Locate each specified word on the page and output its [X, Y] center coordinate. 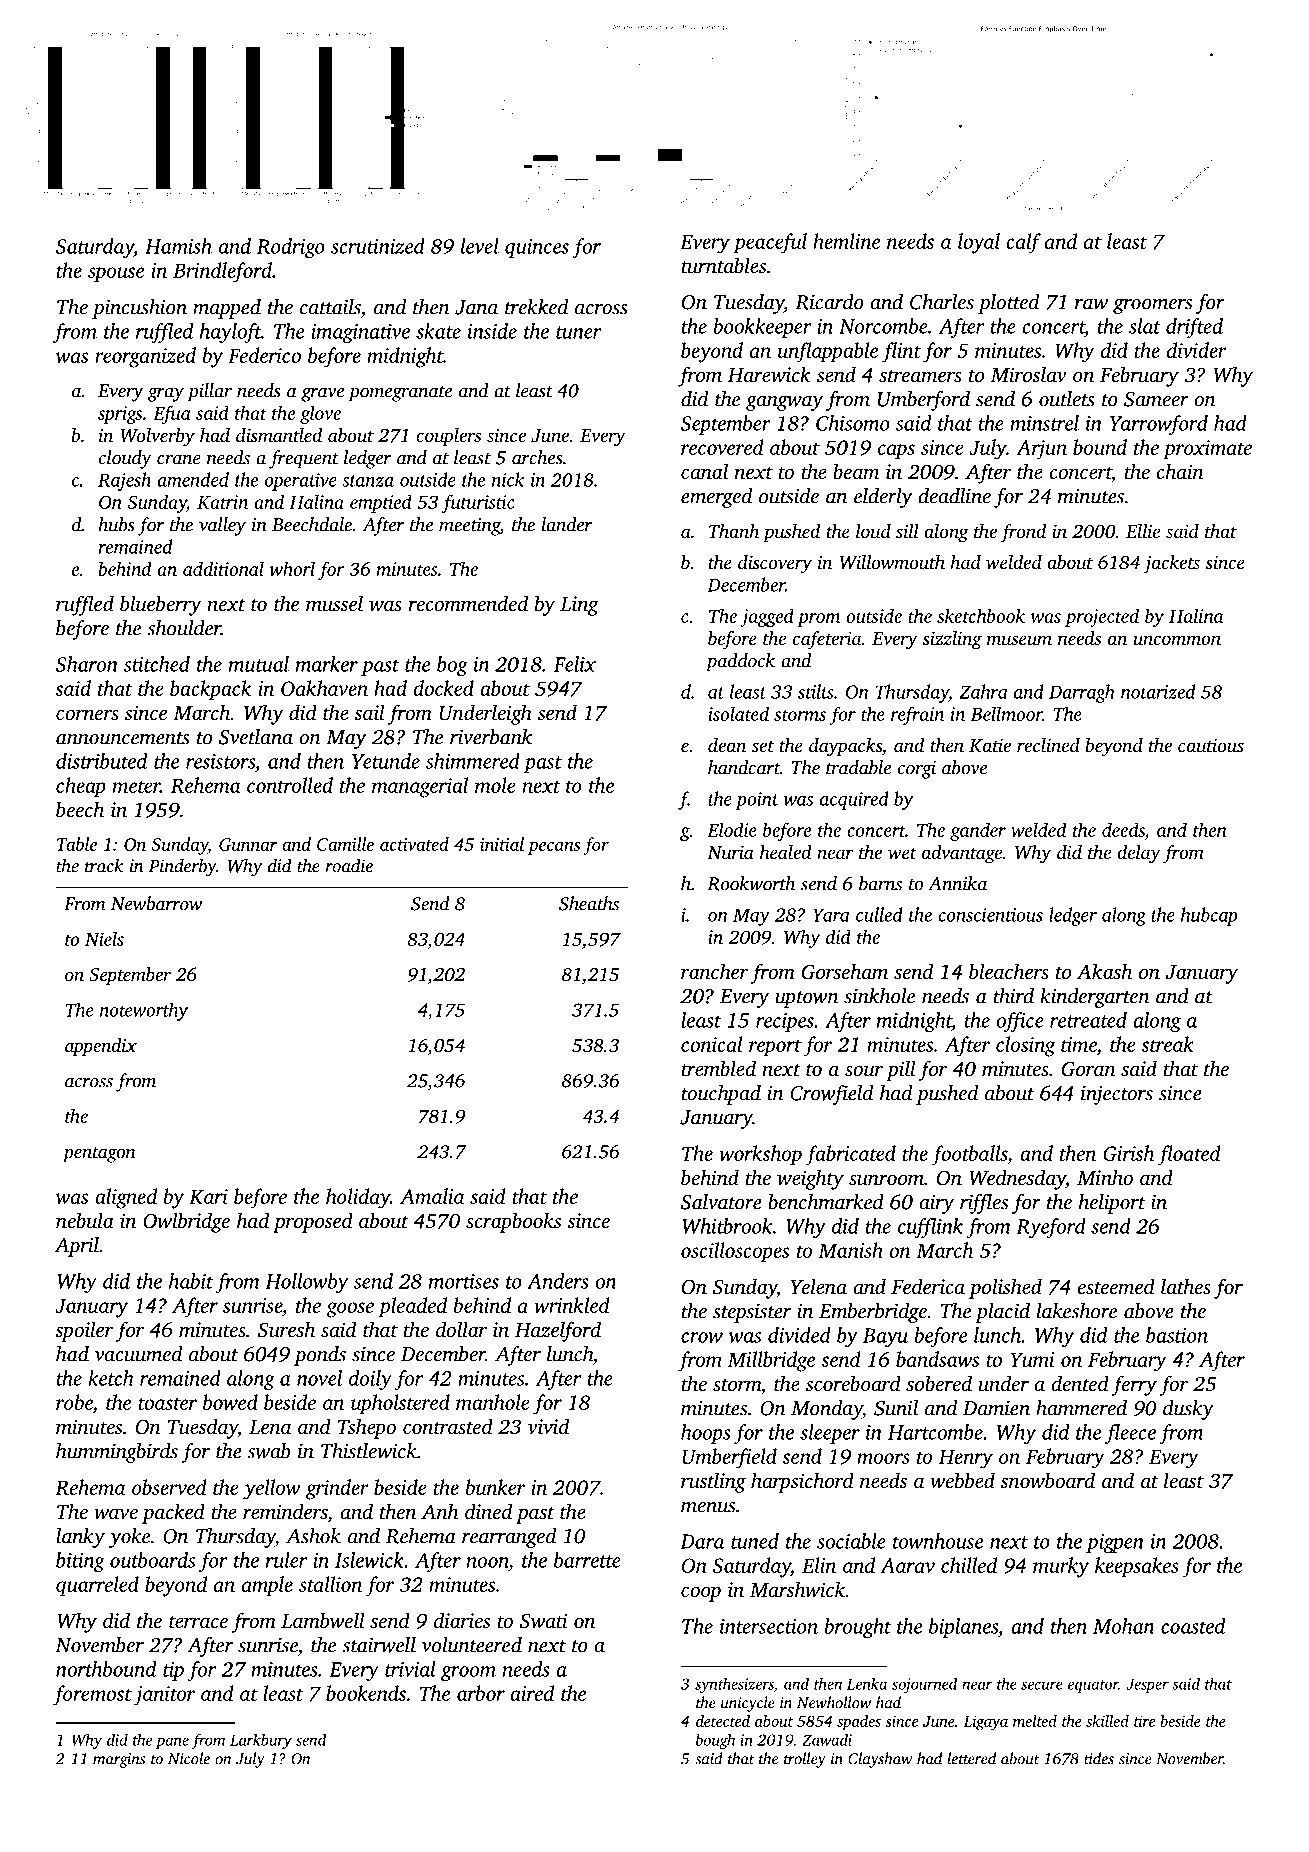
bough [715, 1741]
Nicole [189, 1758]
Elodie [732, 829]
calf [1023, 243]
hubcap [1209, 916]
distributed [101, 761]
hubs [116, 524]
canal [704, 471]
